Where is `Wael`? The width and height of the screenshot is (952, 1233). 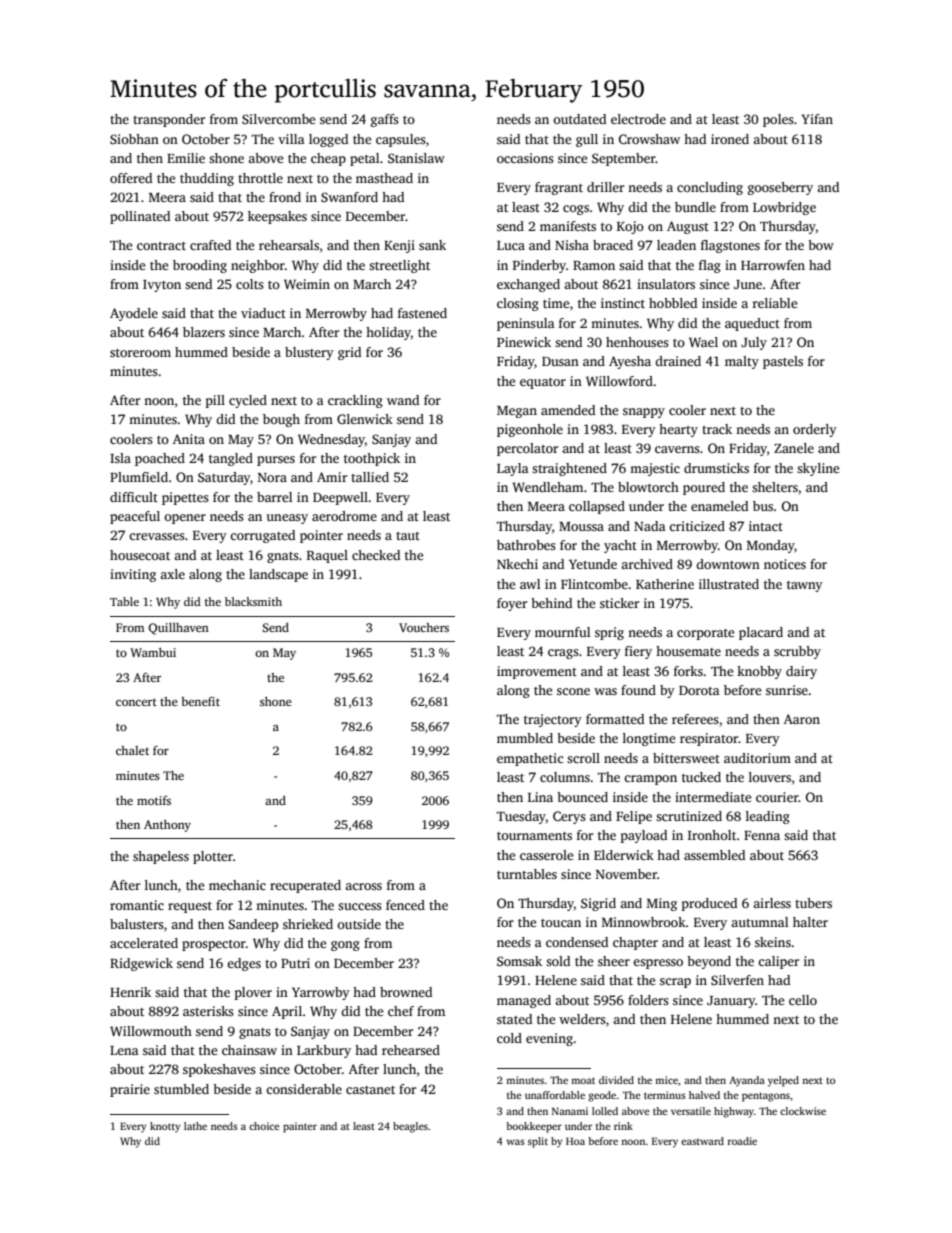
Wael is located at coordinates (703, 342).
